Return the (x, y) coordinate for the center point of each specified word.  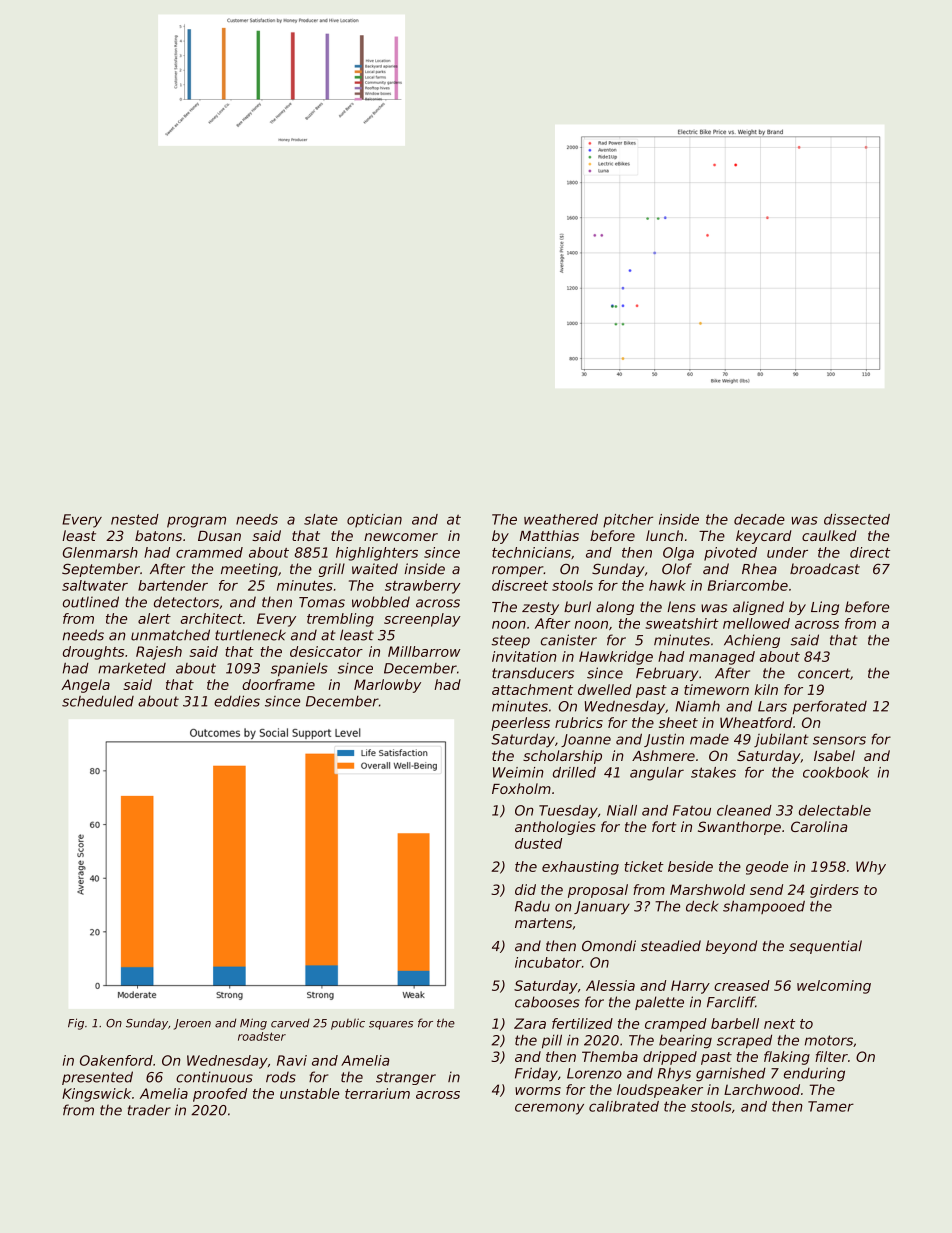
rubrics (579, 722)
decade (759, 519)
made (709, 739)
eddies (237, 701)
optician (374, 521)
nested (135, 519)
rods (281, 1077)
